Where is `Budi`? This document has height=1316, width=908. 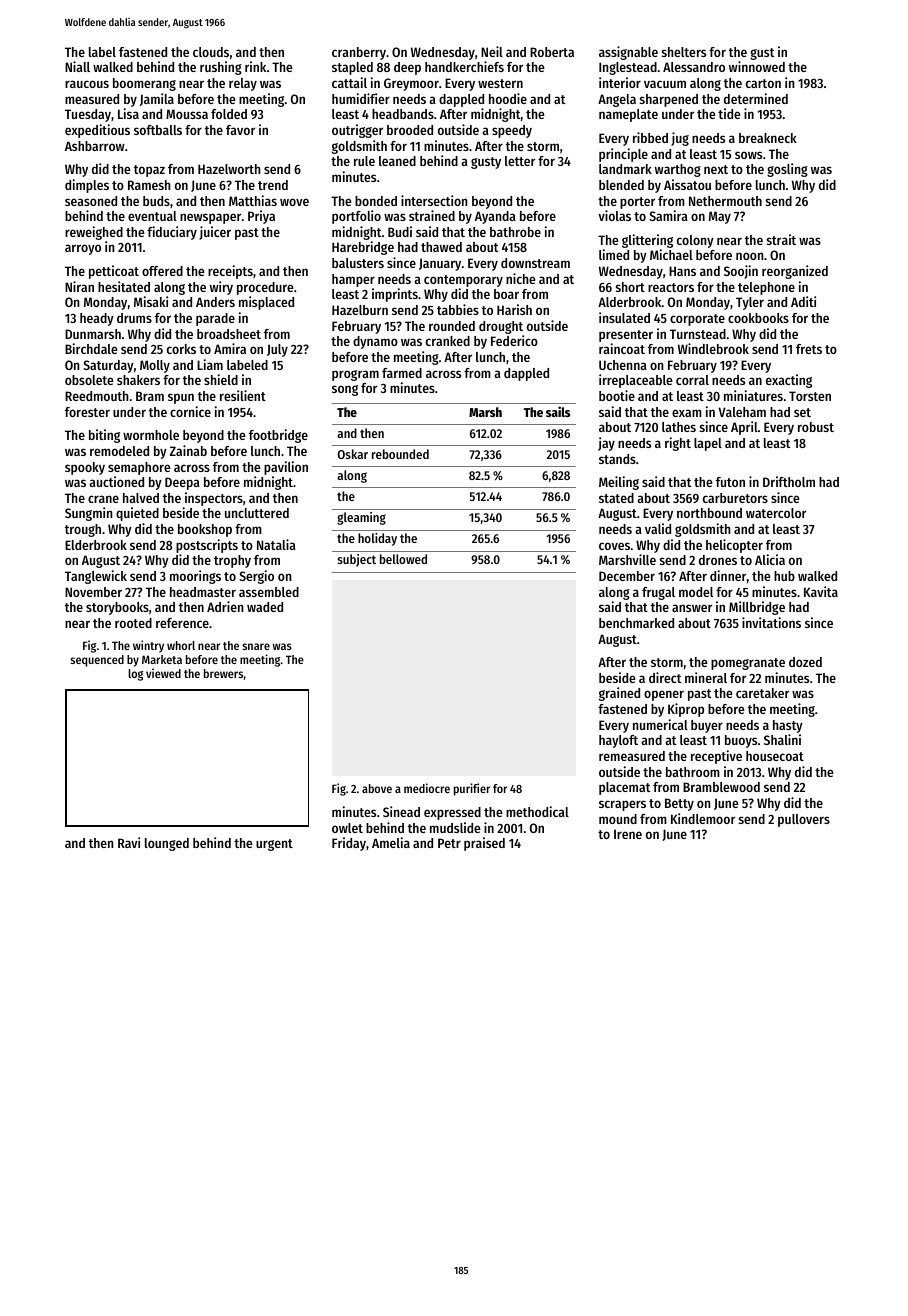
Budi is located at coordinates (400, 231).
